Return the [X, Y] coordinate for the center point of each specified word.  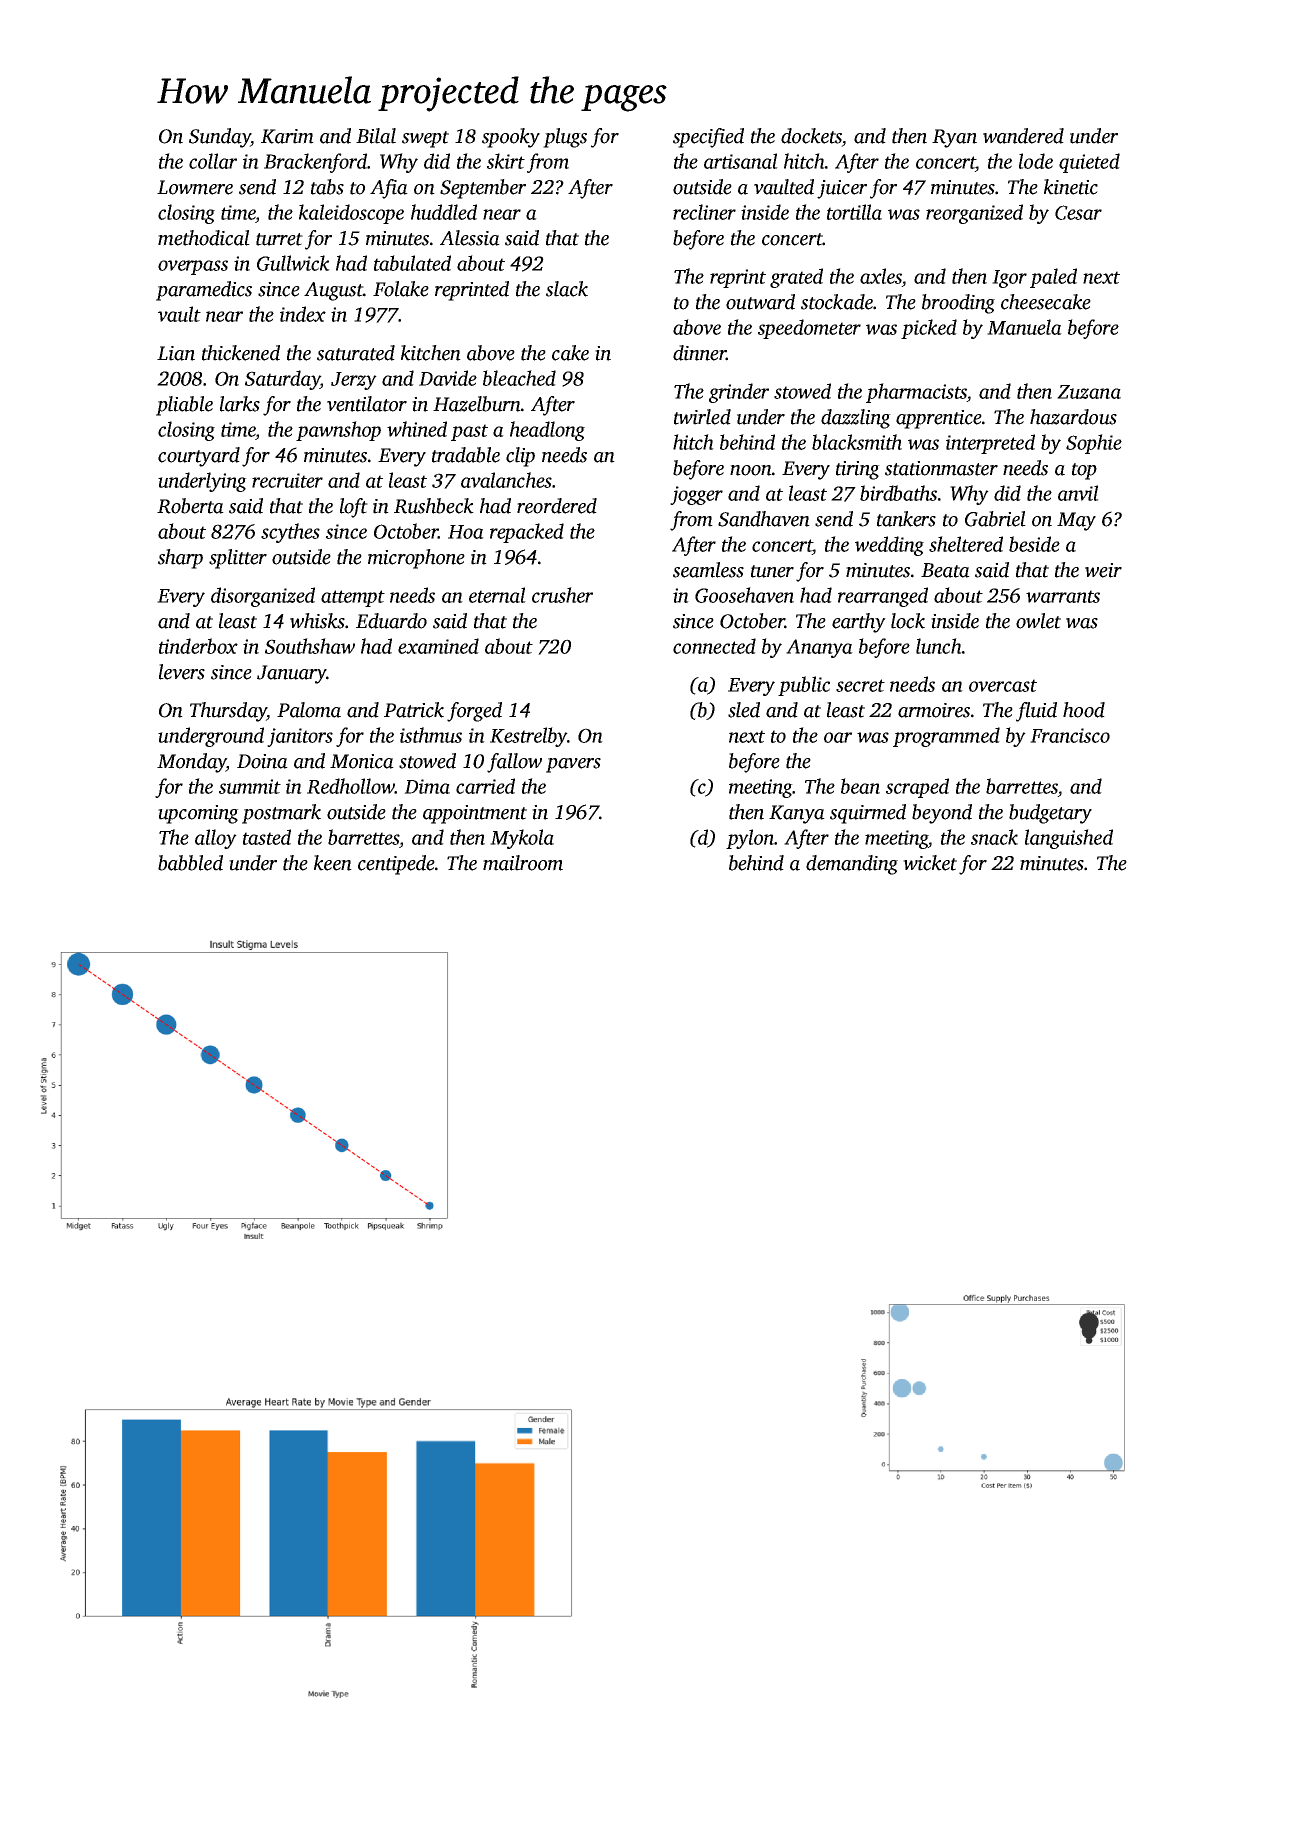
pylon [750, 839]
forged [474, 712]
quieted [1089, 163]
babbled [190, 863]
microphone [416, 559]
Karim [287, 136]
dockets [811, 136]
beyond [942, 814]
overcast [1003, 685]
